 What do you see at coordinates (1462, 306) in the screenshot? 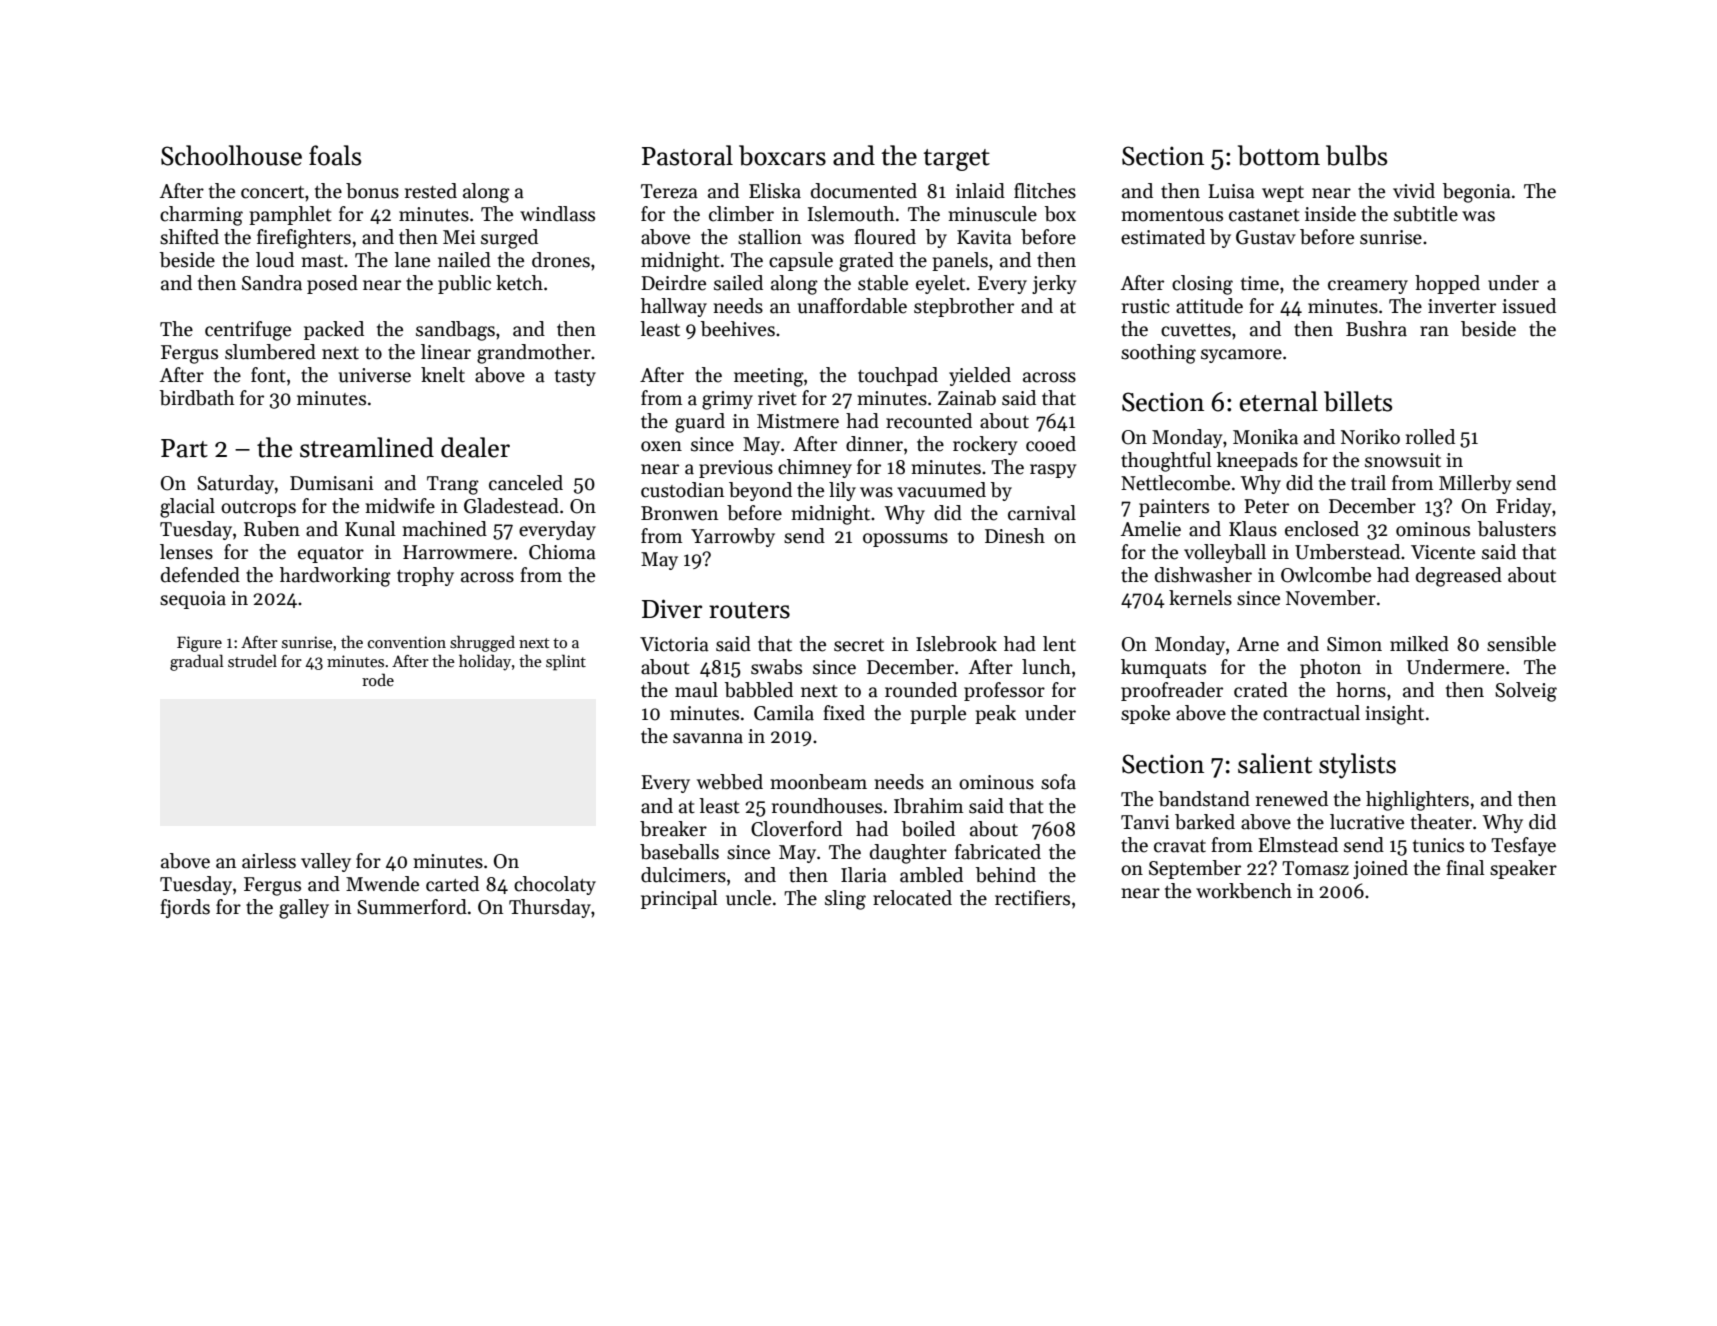
I see `inverter` at bounding box center [1462, 306].
